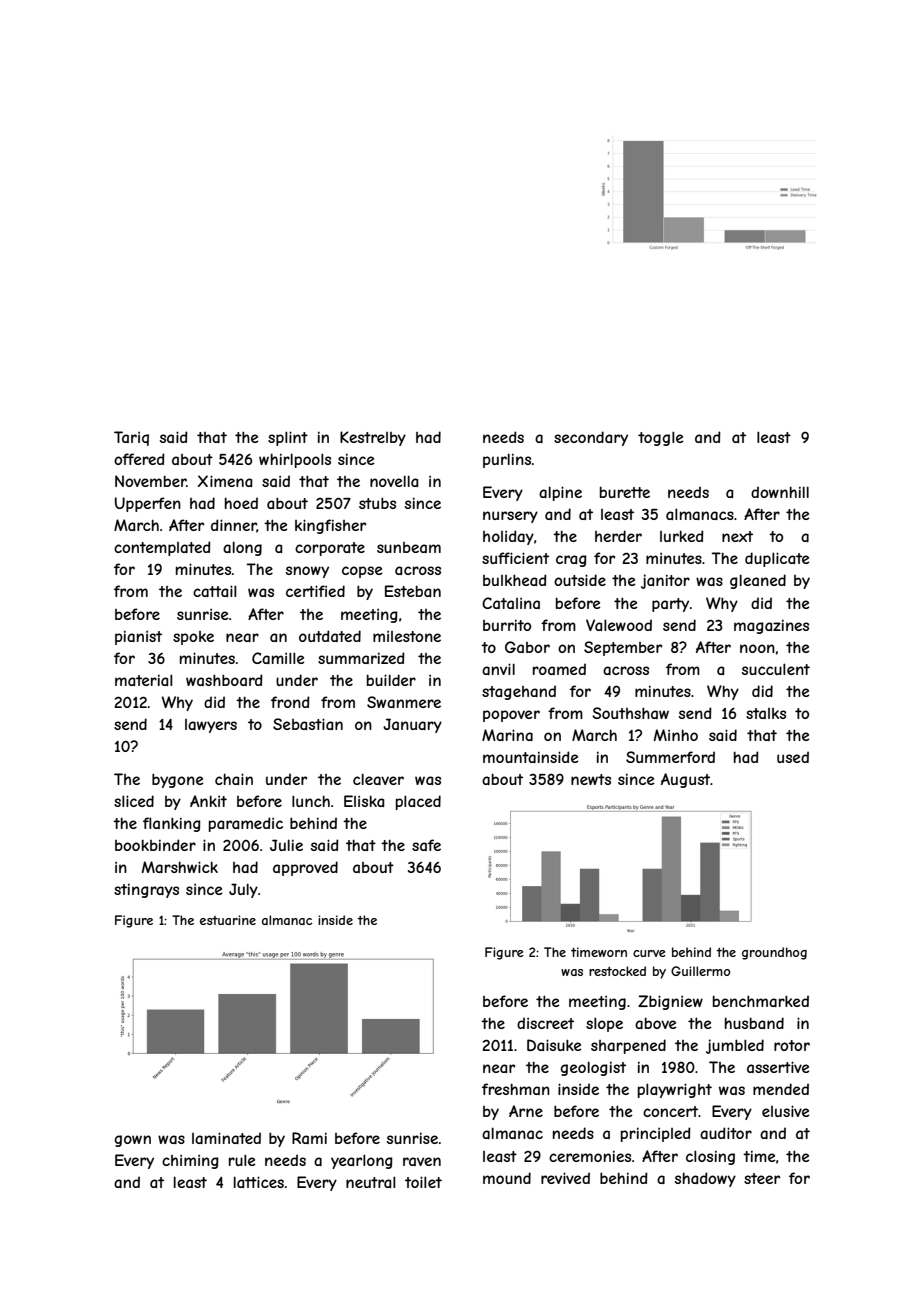 This document has height=1308, width=924. What do you see at coordinates (193, 638) in the document?
I see `spoke` at bounding box center [193, 638].
